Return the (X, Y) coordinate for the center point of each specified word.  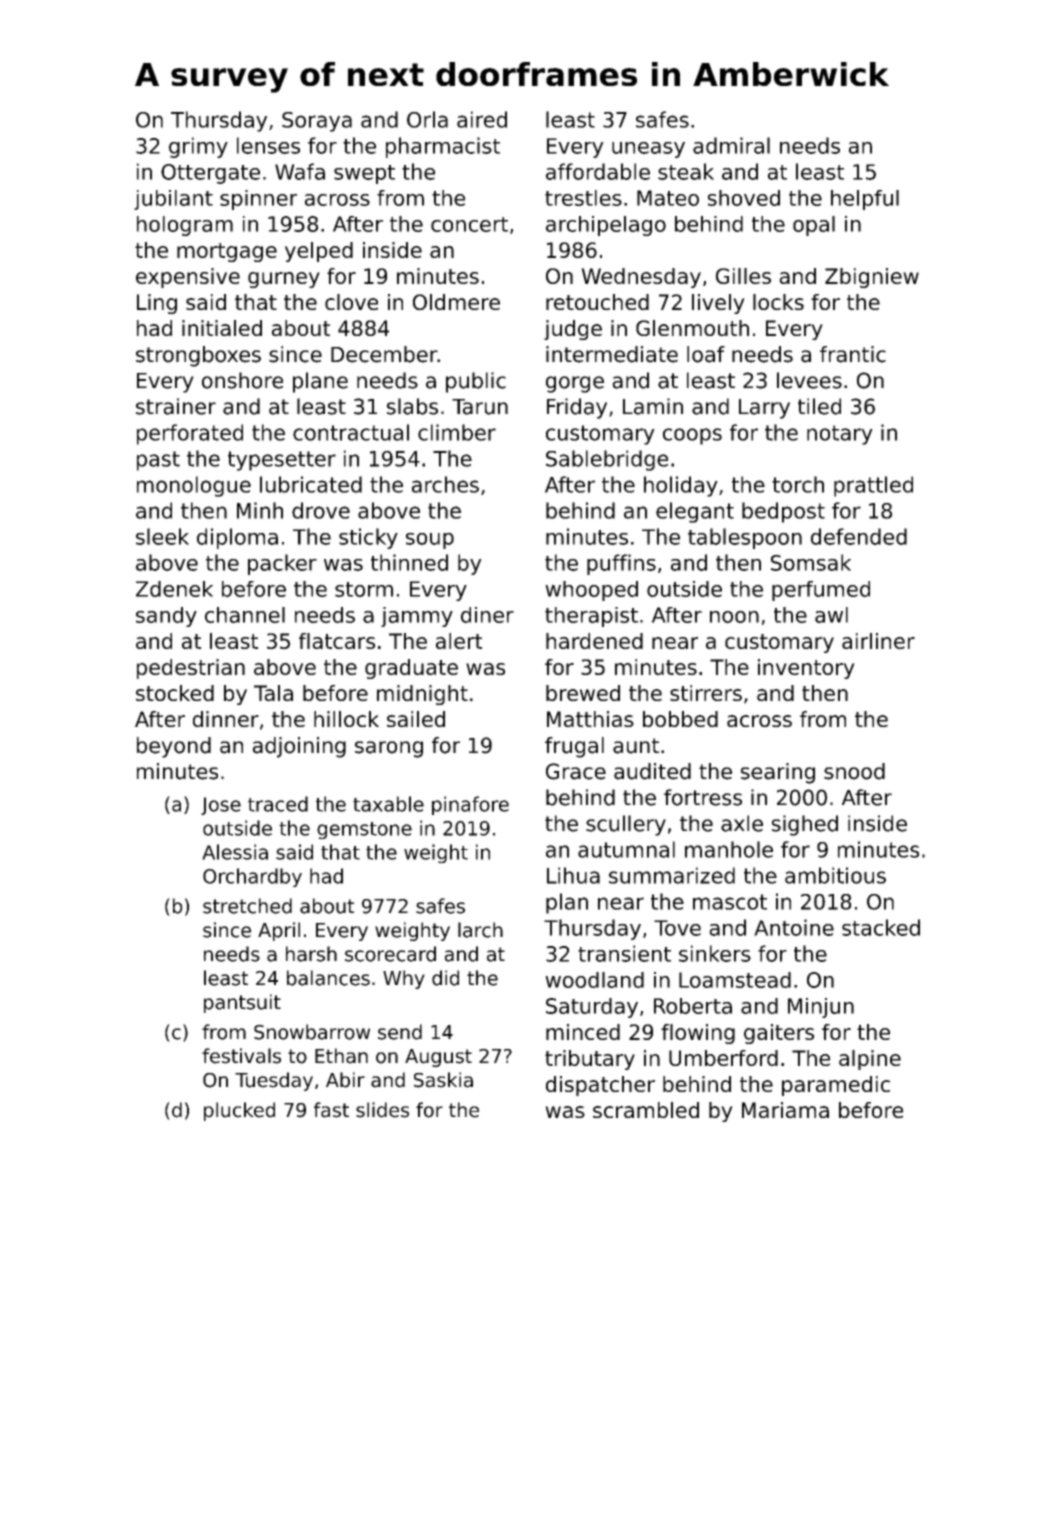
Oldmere (456, 302)
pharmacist (443, 147)
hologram (185, 226)
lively (718, 304)
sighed (805, 825)
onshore (242, 380)
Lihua (573, 875)
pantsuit (242, 1003)
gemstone (364, 830)
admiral (731, 145)
